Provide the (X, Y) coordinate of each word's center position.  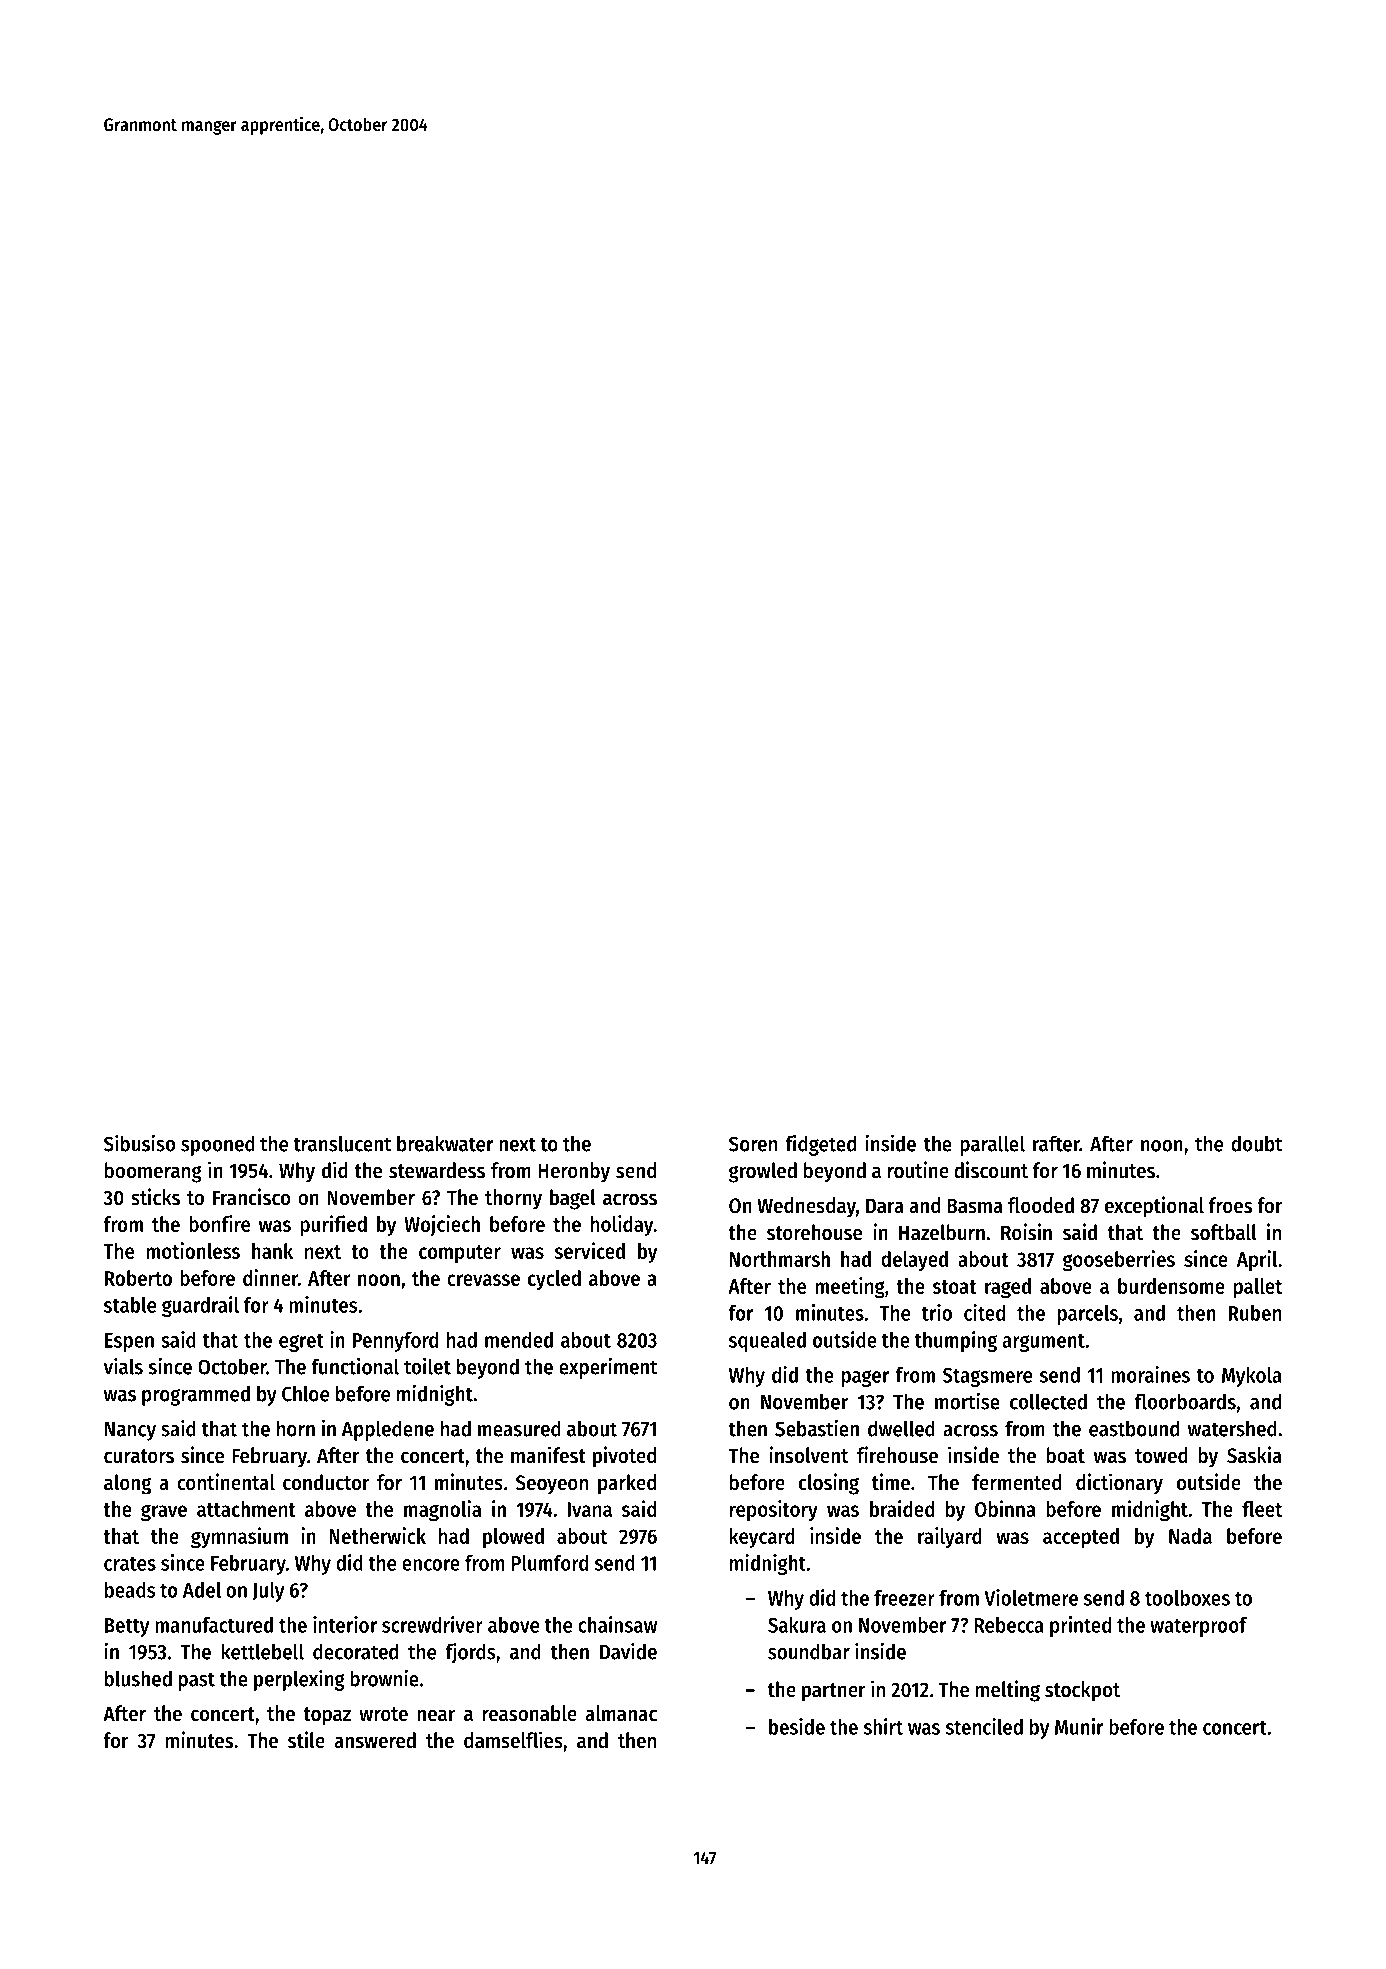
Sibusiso (139, 1143)
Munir (1079, 1726)
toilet (427, 1366)
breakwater (445, 1143)
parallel (992, 1145)
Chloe (305, 1393)
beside (797, 1726)
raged (1008, 1288)
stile (306, 1740)
